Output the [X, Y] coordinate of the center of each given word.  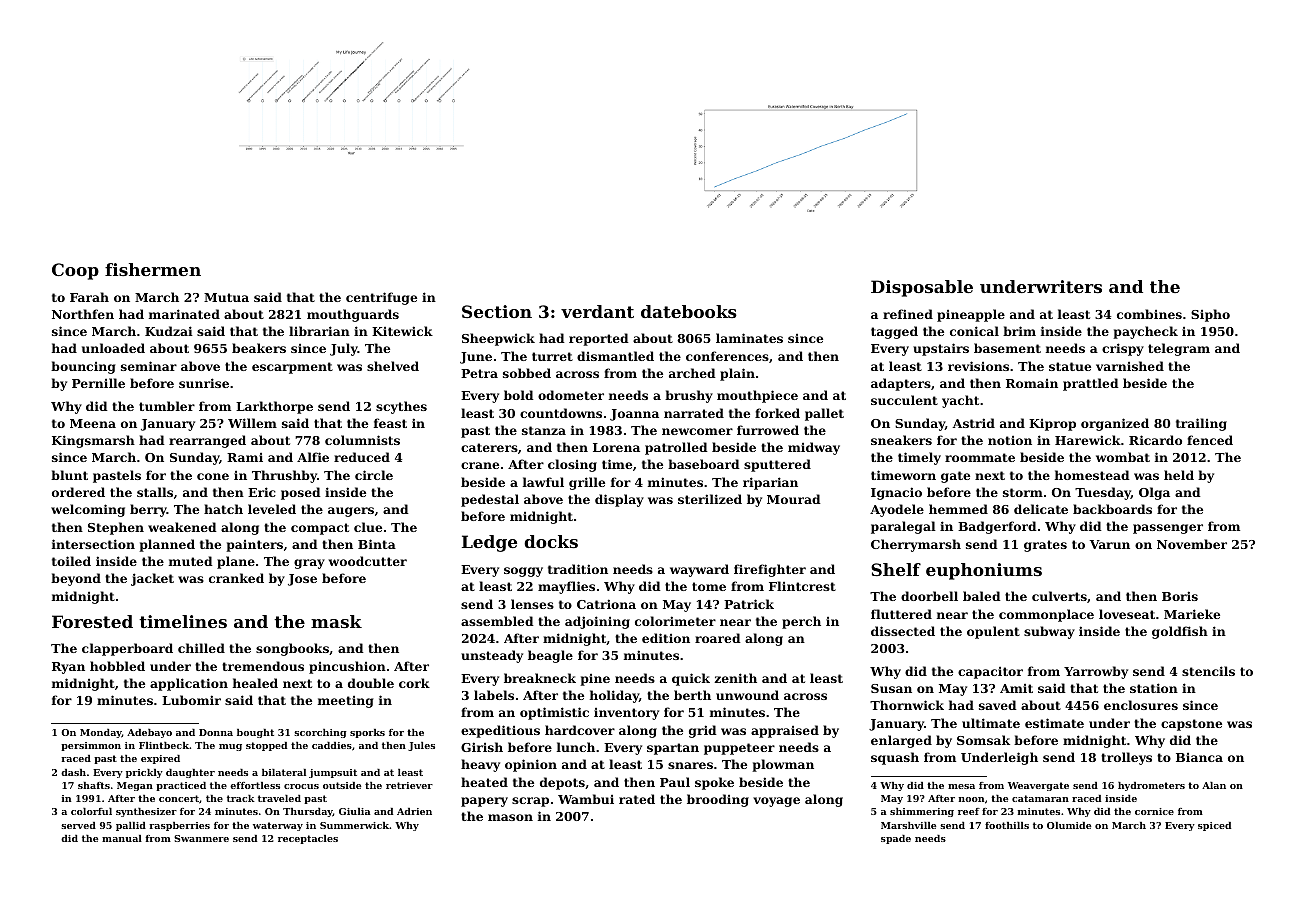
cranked [236, 578]
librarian [319, 331]
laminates [749, 338]
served [78, 825]
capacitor [990, 673]
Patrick [749, 604]
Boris [1180, 596]
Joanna [634, 415]
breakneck [540, 678]
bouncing [83, 367]
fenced [1210, 440]
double [371, 683]
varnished [1130, 366]
